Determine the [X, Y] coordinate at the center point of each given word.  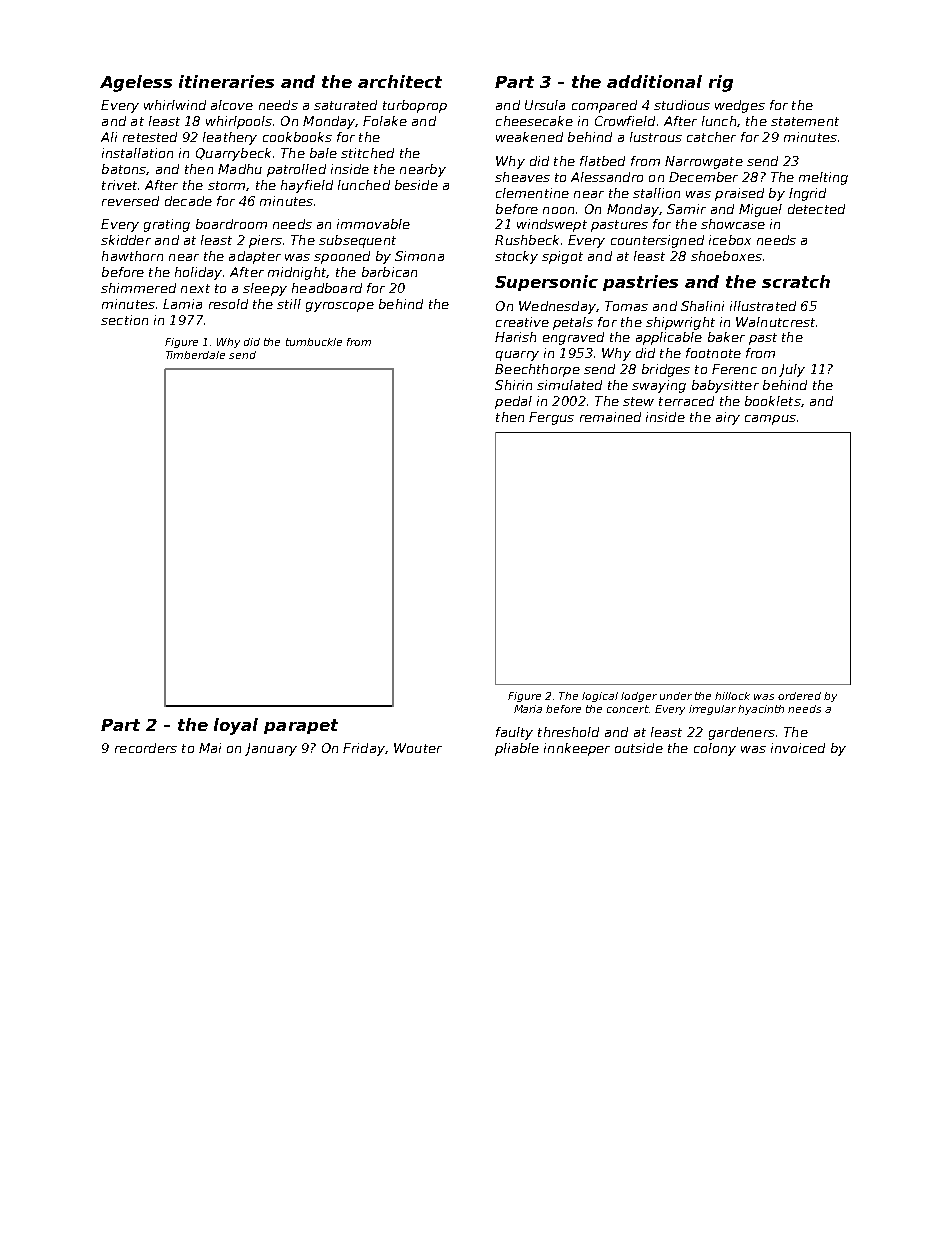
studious [682, 105]
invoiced [798, 748]
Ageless [136, 83]
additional [654, 81]
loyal [236, 726]
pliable [517, 749]
